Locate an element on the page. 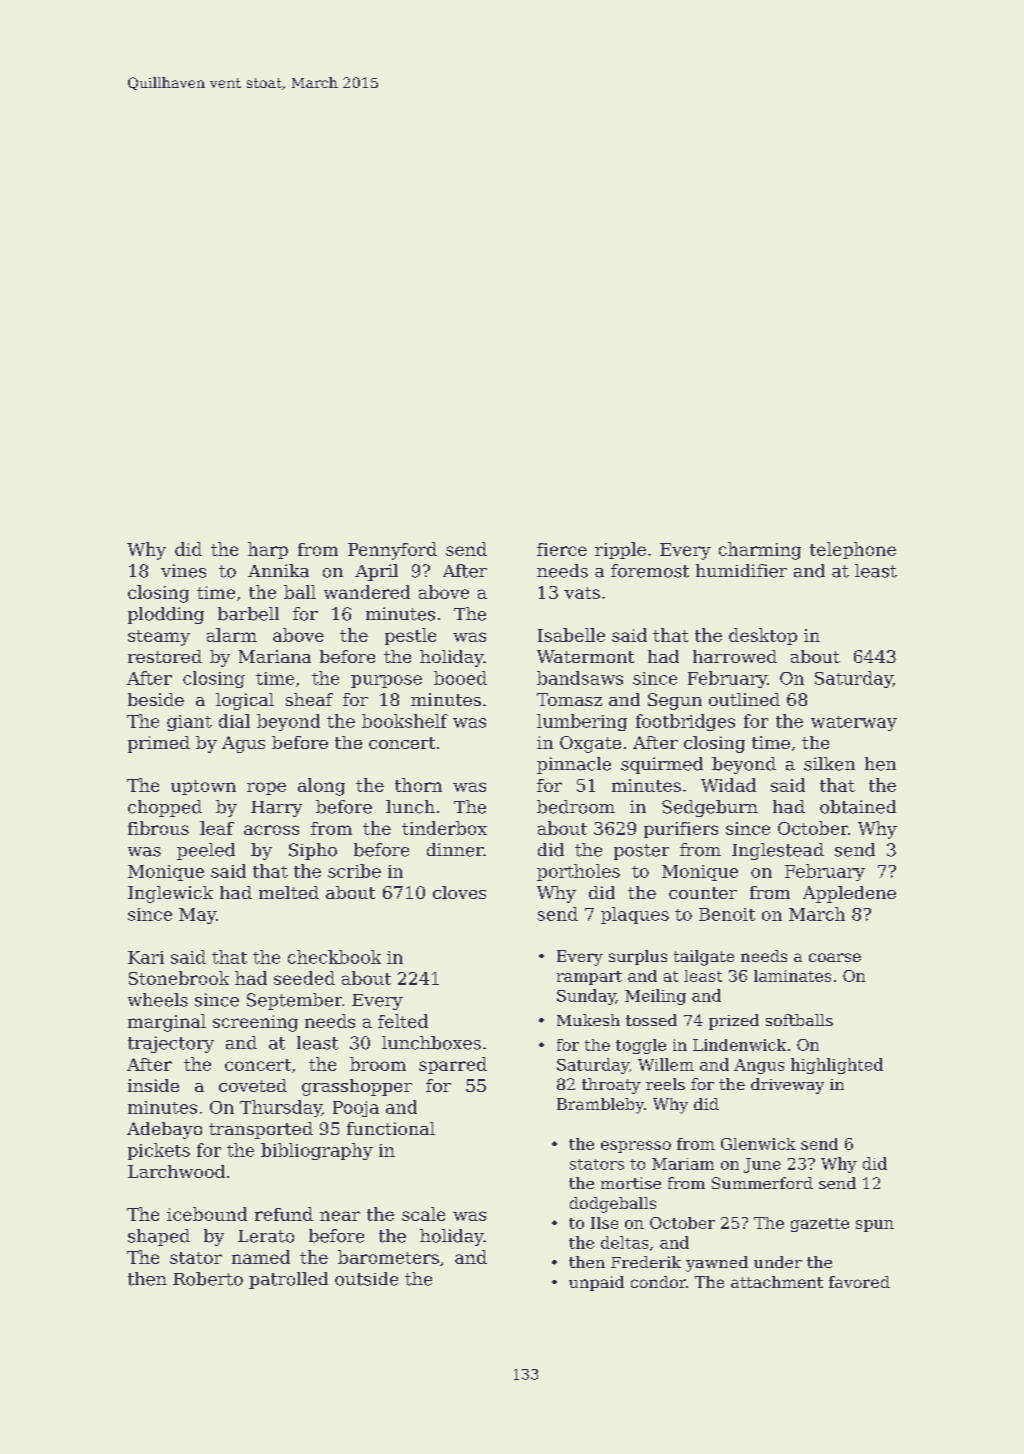 The height and width of the image is (1454, 1024). fierce is located at coordinates (562, 549).
